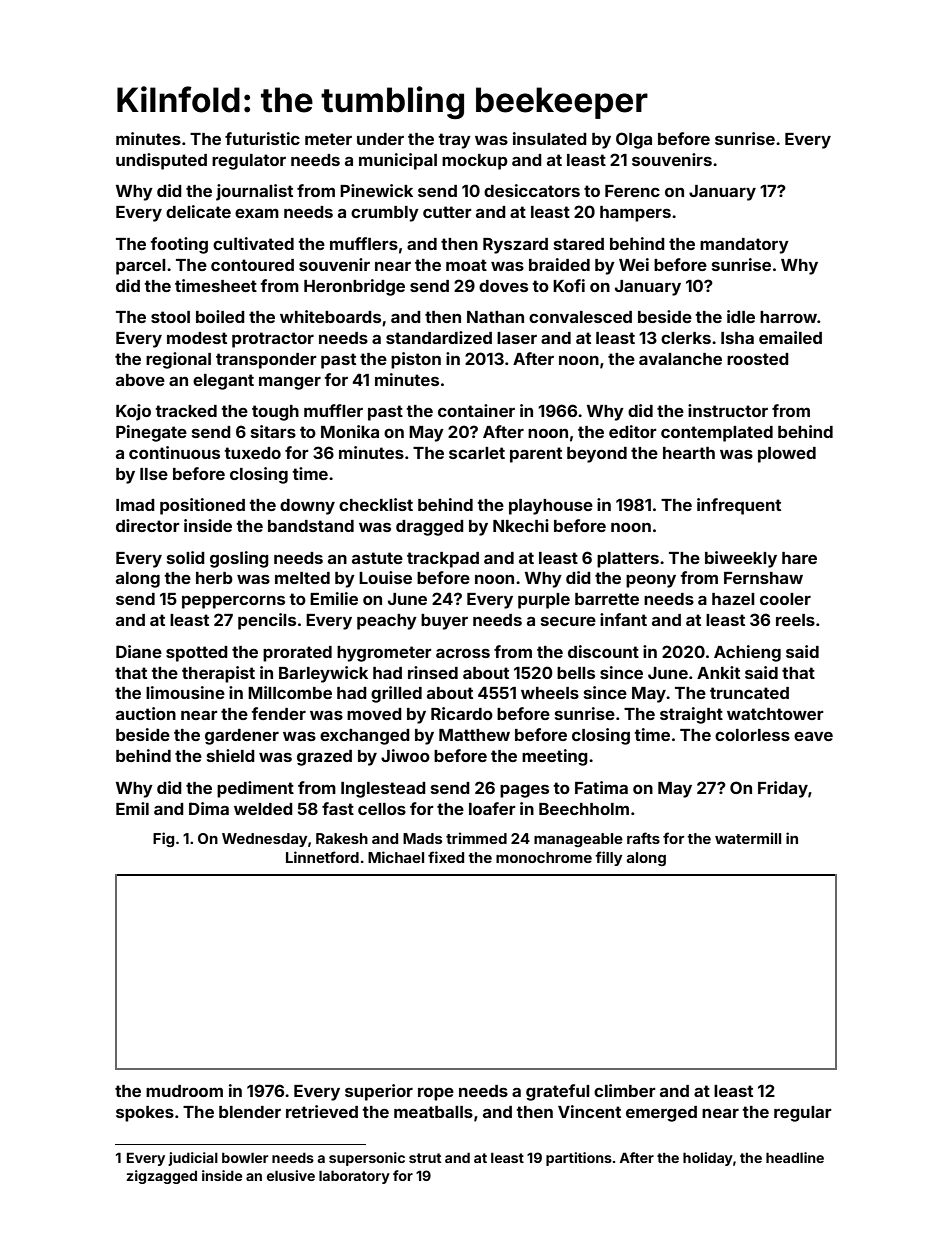 The height and width of the document is (1233, 952). What do you see at coordinates (161, 1177) in the document?
I see `zigzagged` at bounding box center [161, 1177].
